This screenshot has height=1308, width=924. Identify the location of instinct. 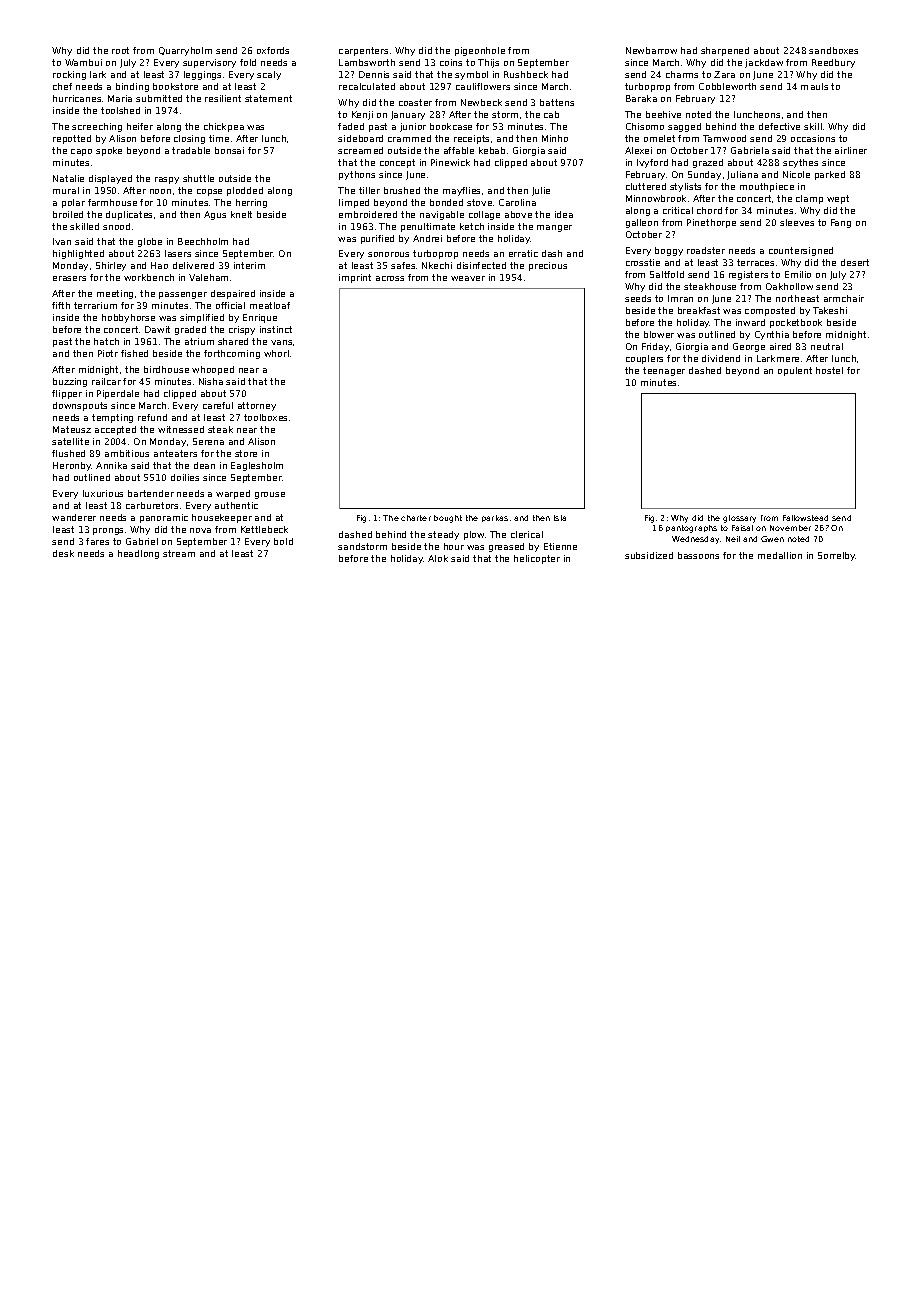
(276, 329).
